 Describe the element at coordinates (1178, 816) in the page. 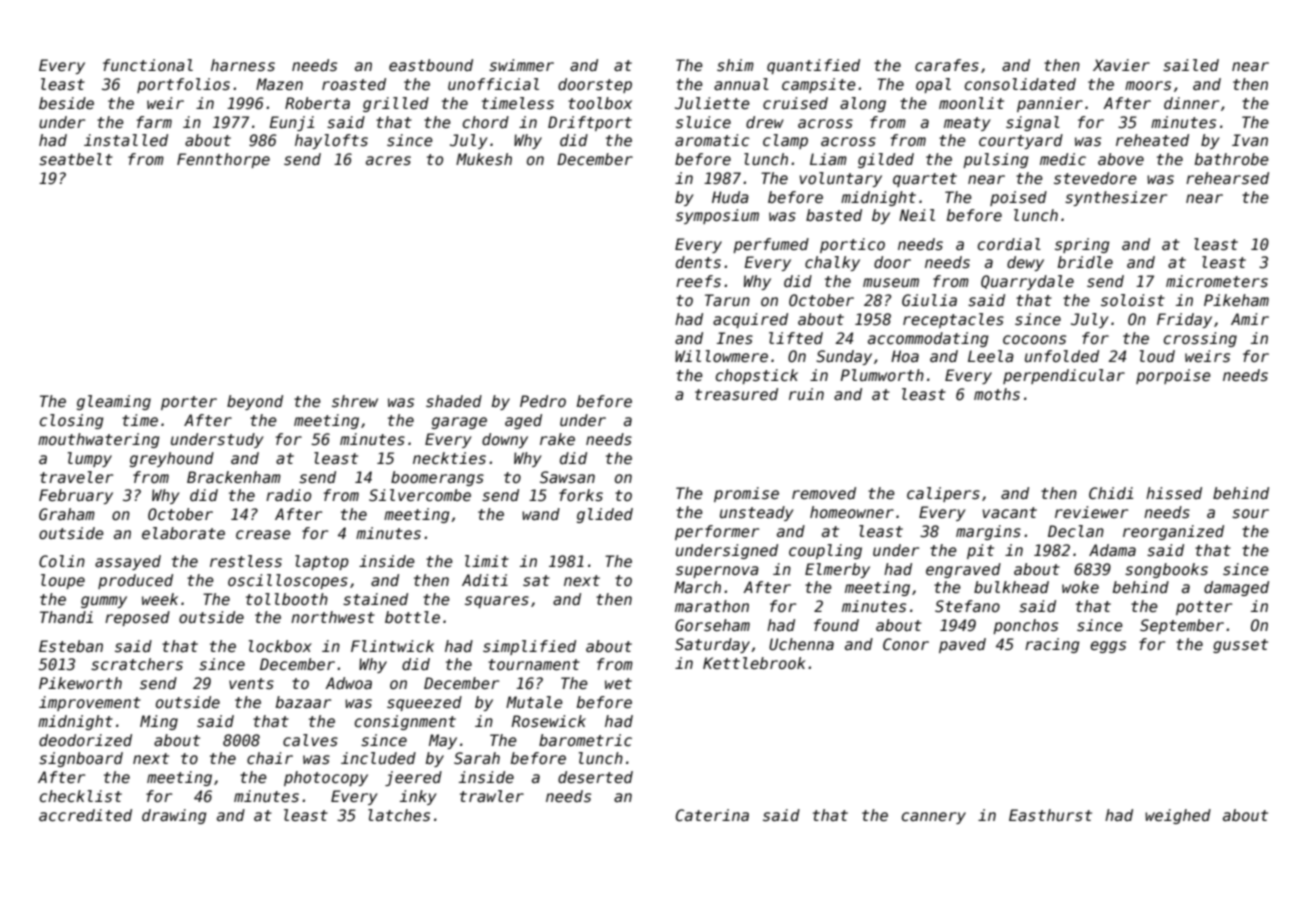

I see `weighed` at that location.
